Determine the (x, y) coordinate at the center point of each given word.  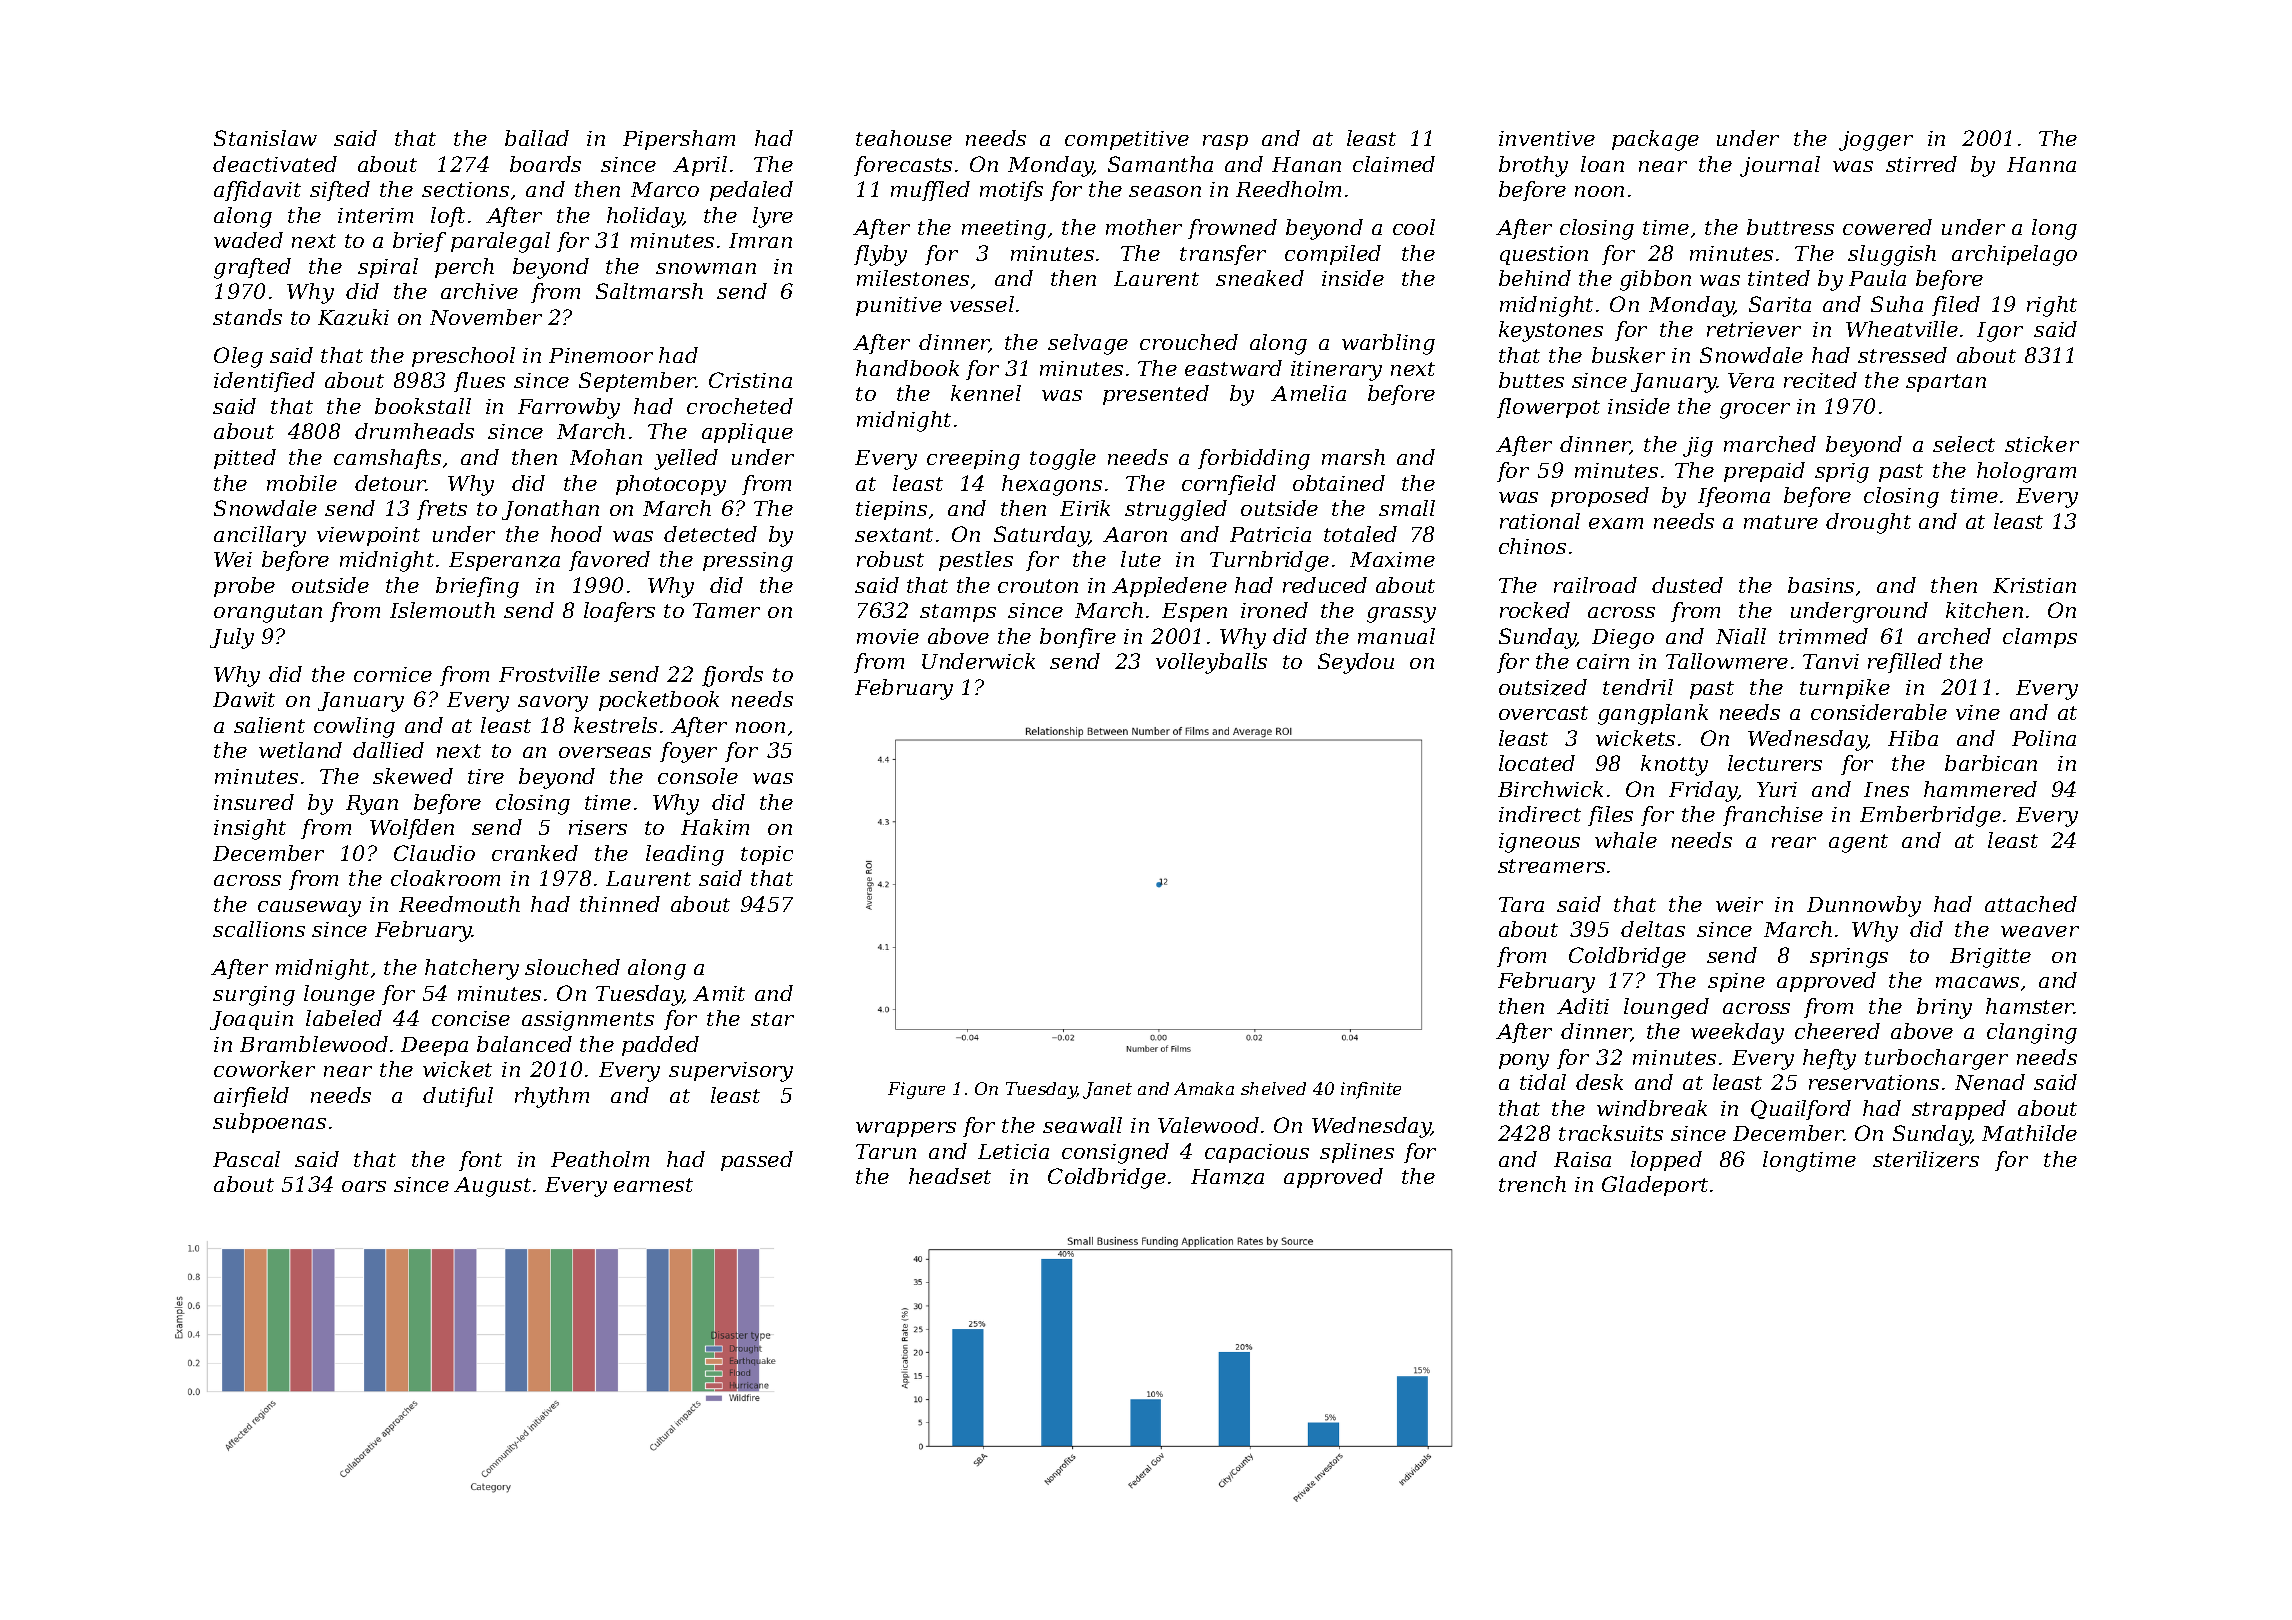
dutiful (458, 1097)
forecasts (903, 166)
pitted (245, 459)
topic (767, 855)
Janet (1107, 1090)
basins (1821, 585)
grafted (252, 268)
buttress (1790, 227)
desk (1599, 1082)
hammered (1980, 789)
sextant (894, 535)
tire (486, 776)
